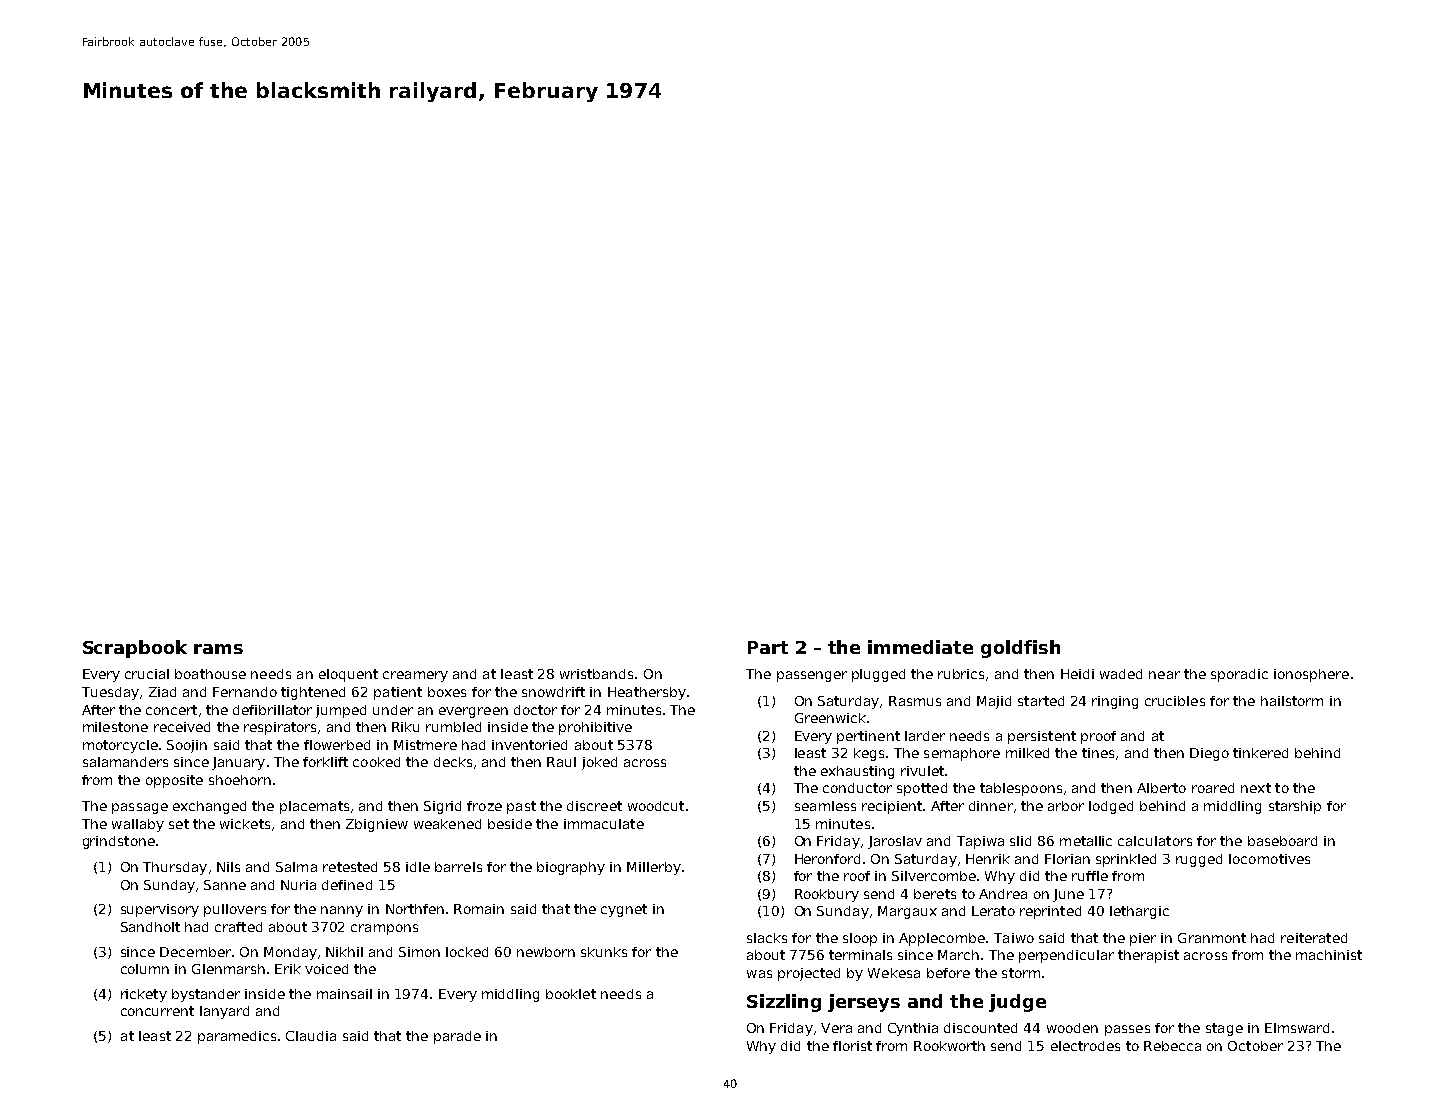  I want to click on Romain, so click(479, 909).
